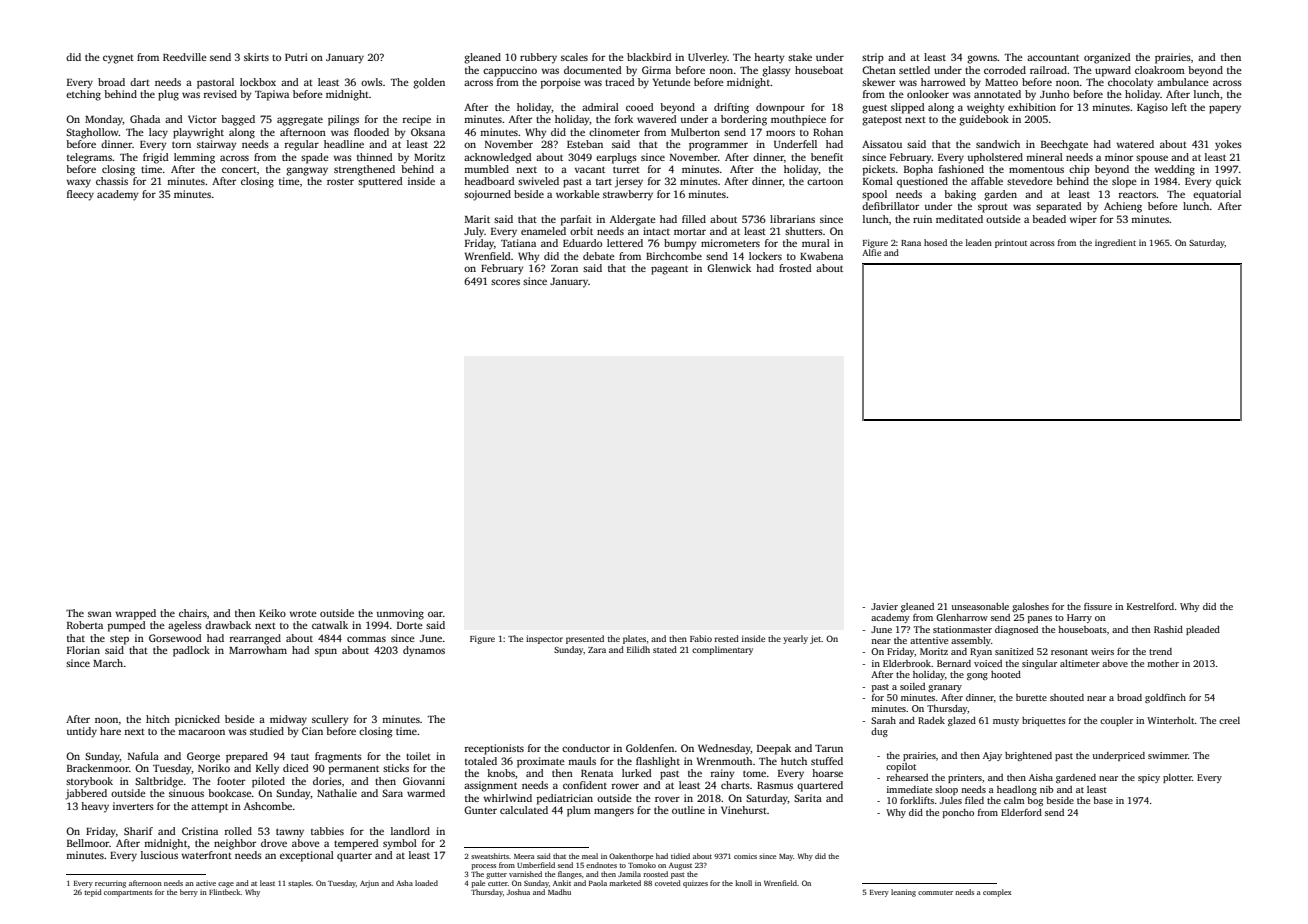 The image size is (1308, 924). Describe the element at coordinates (1030, 607) in the screenshot. I see `galoshes` at that location.
